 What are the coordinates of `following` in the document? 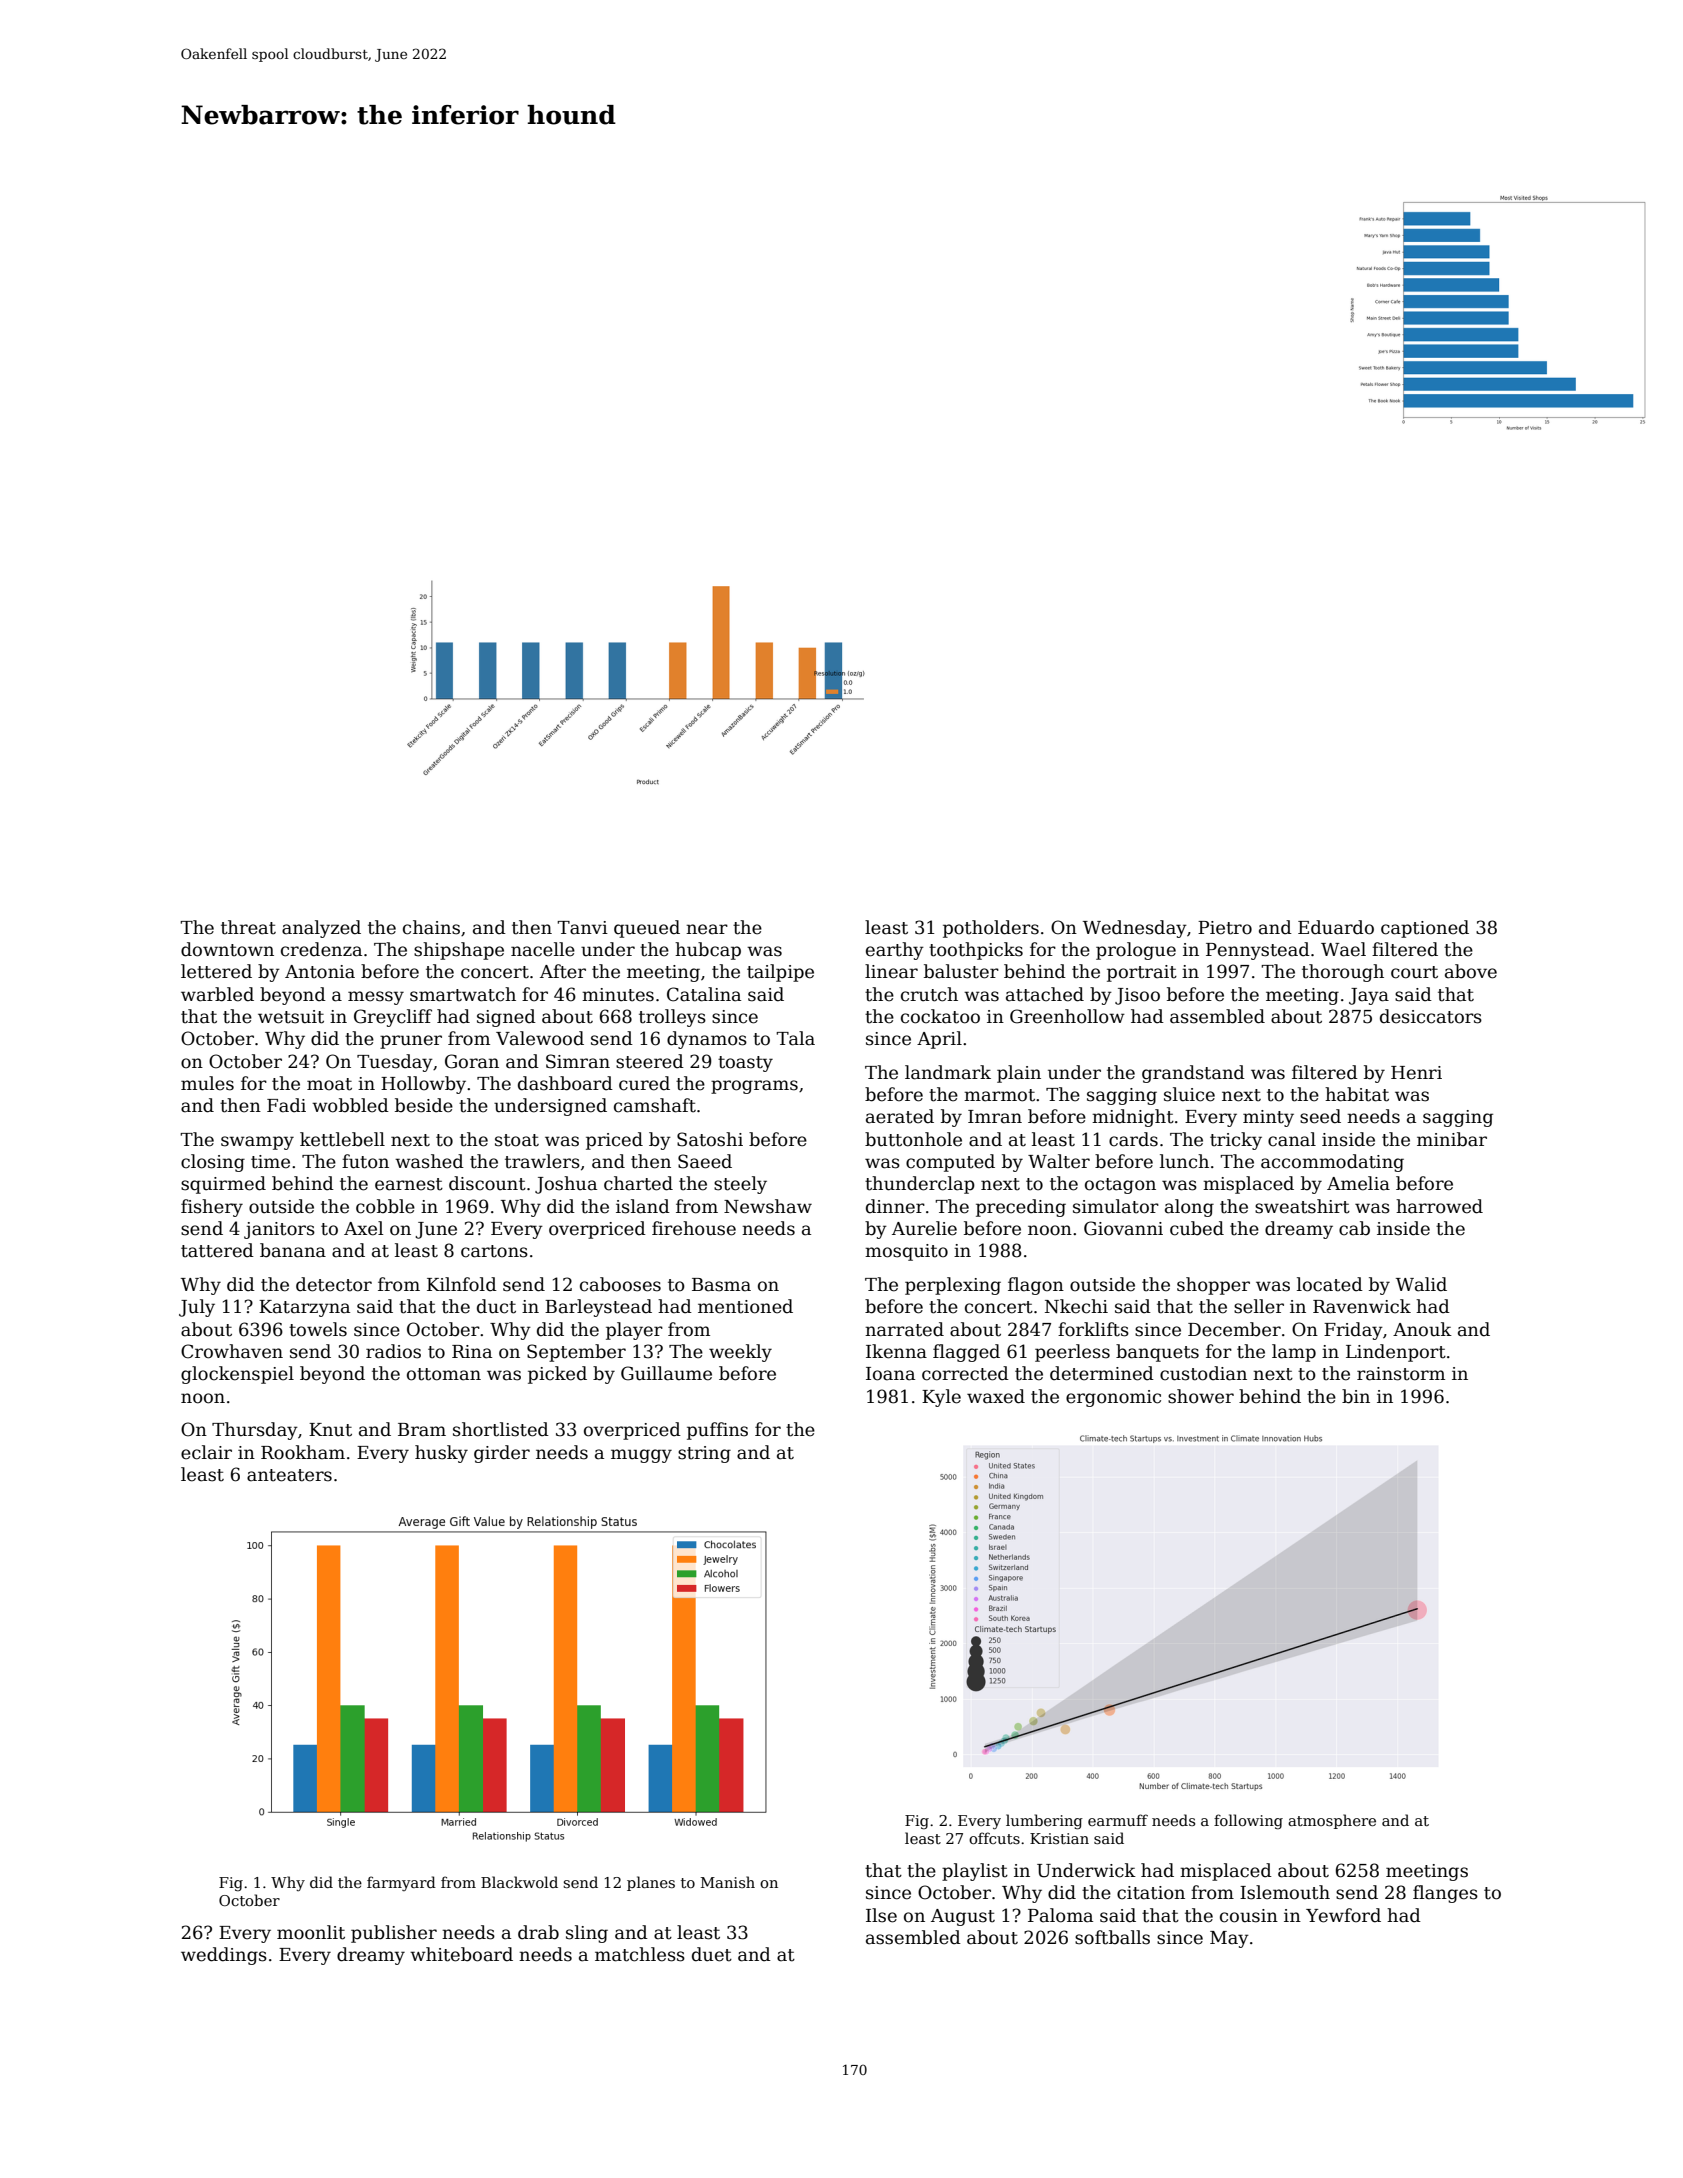 It's located at (1248, 1821).
